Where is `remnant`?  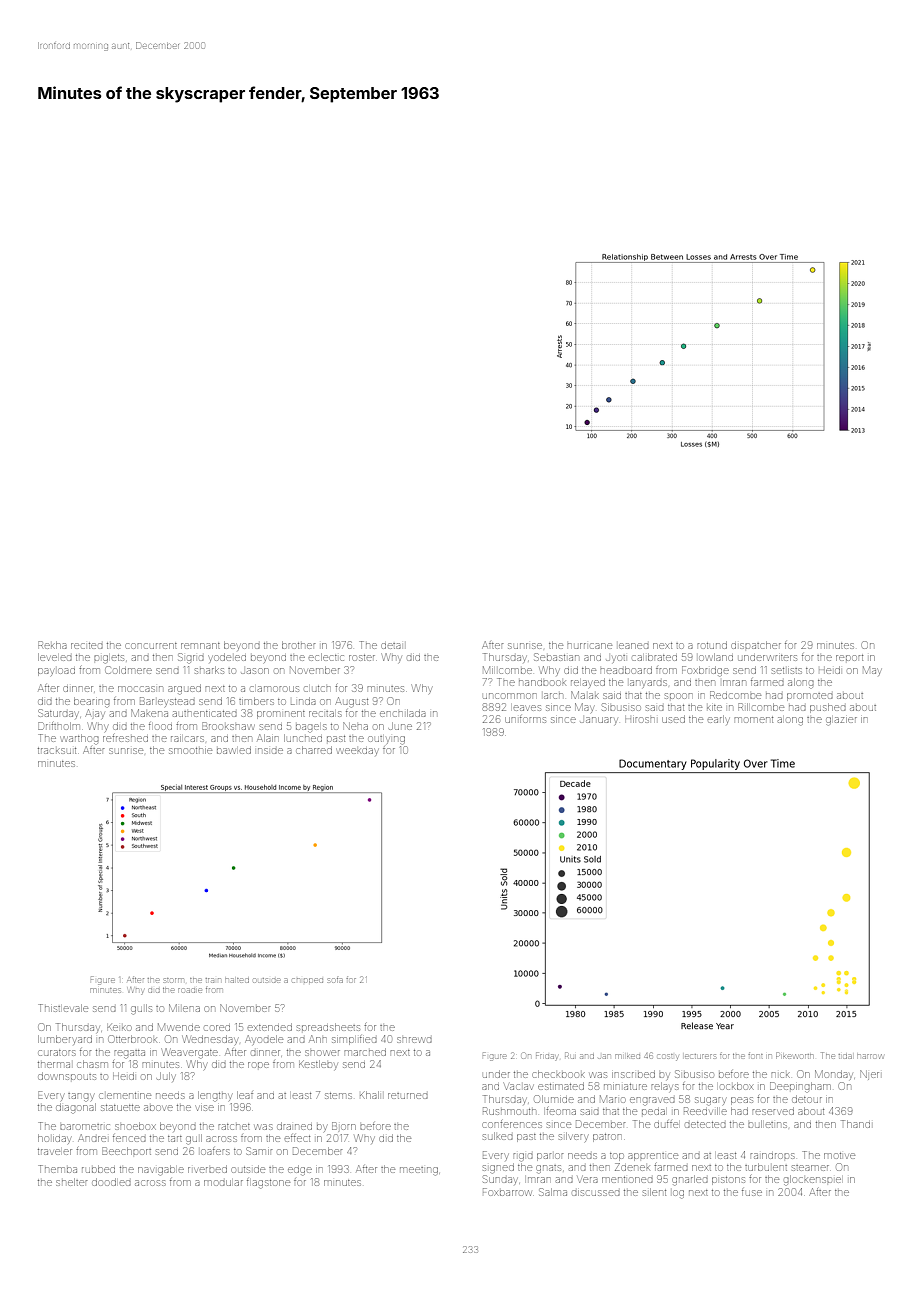 remnant is located at coordinates (200, 646).
